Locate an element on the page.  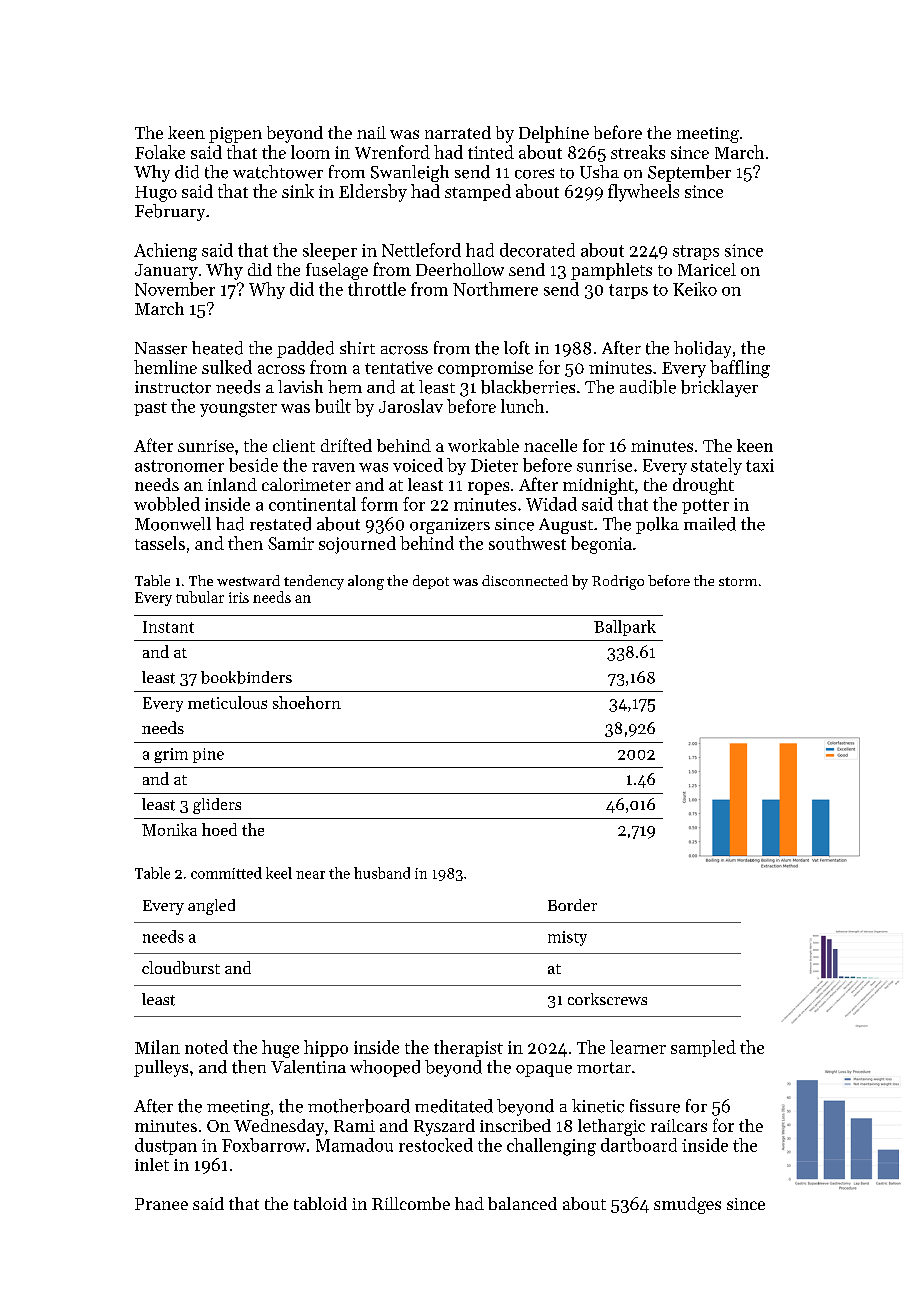
drought is located at coordinates (703, 486).
